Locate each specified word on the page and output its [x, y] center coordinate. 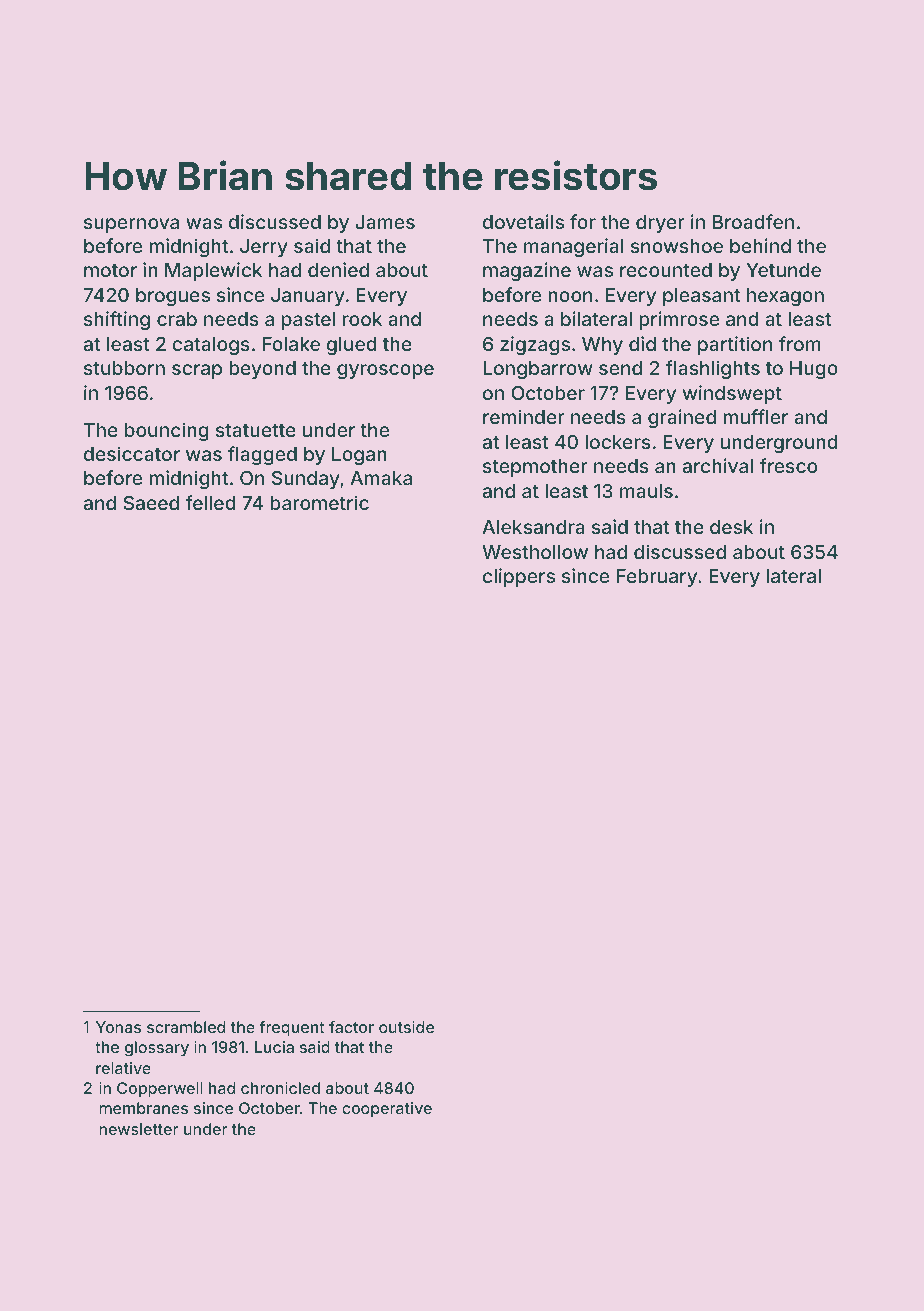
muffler [756, 416]
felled [210, 502]
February [657, 578]
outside [406, 1027]
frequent [292, 1029]
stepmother [535, 468]
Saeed [151, 503]
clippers [519, 577]
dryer [660, 224]
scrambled [186, 1027]
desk [731, 527]
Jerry [264, 248]
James [385, 222]
